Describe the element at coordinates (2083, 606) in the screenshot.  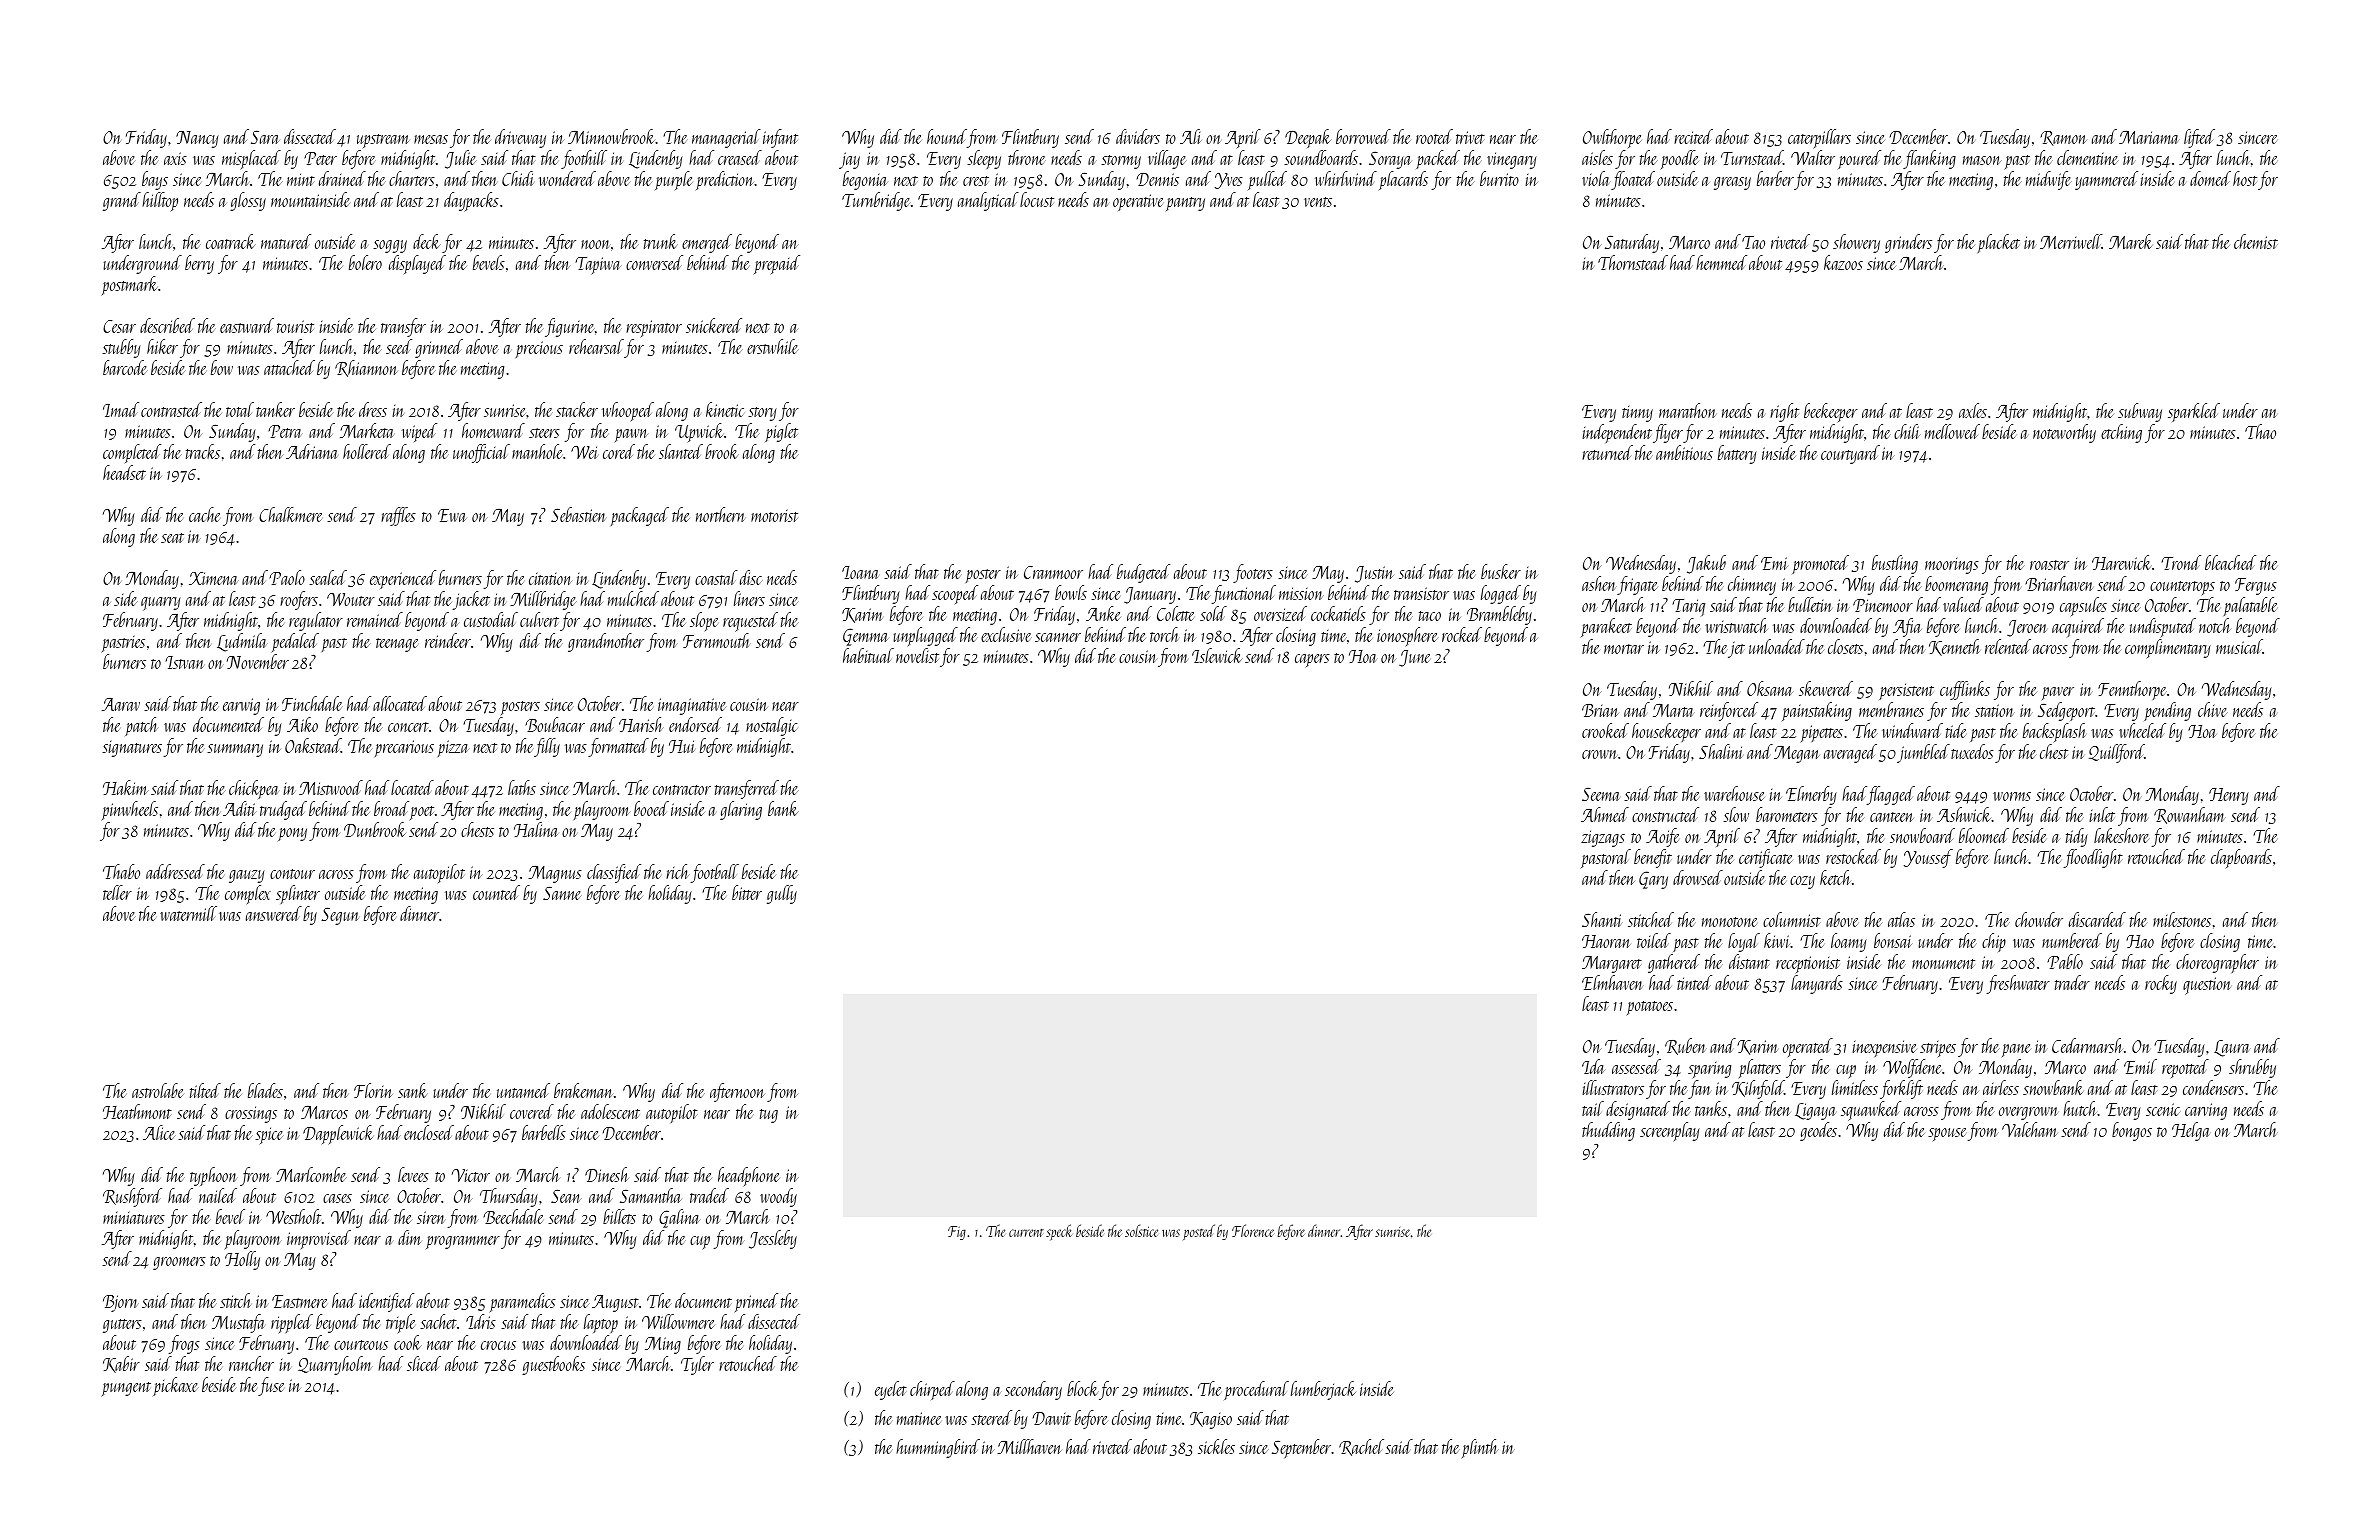
I see `capsules` at that location.
